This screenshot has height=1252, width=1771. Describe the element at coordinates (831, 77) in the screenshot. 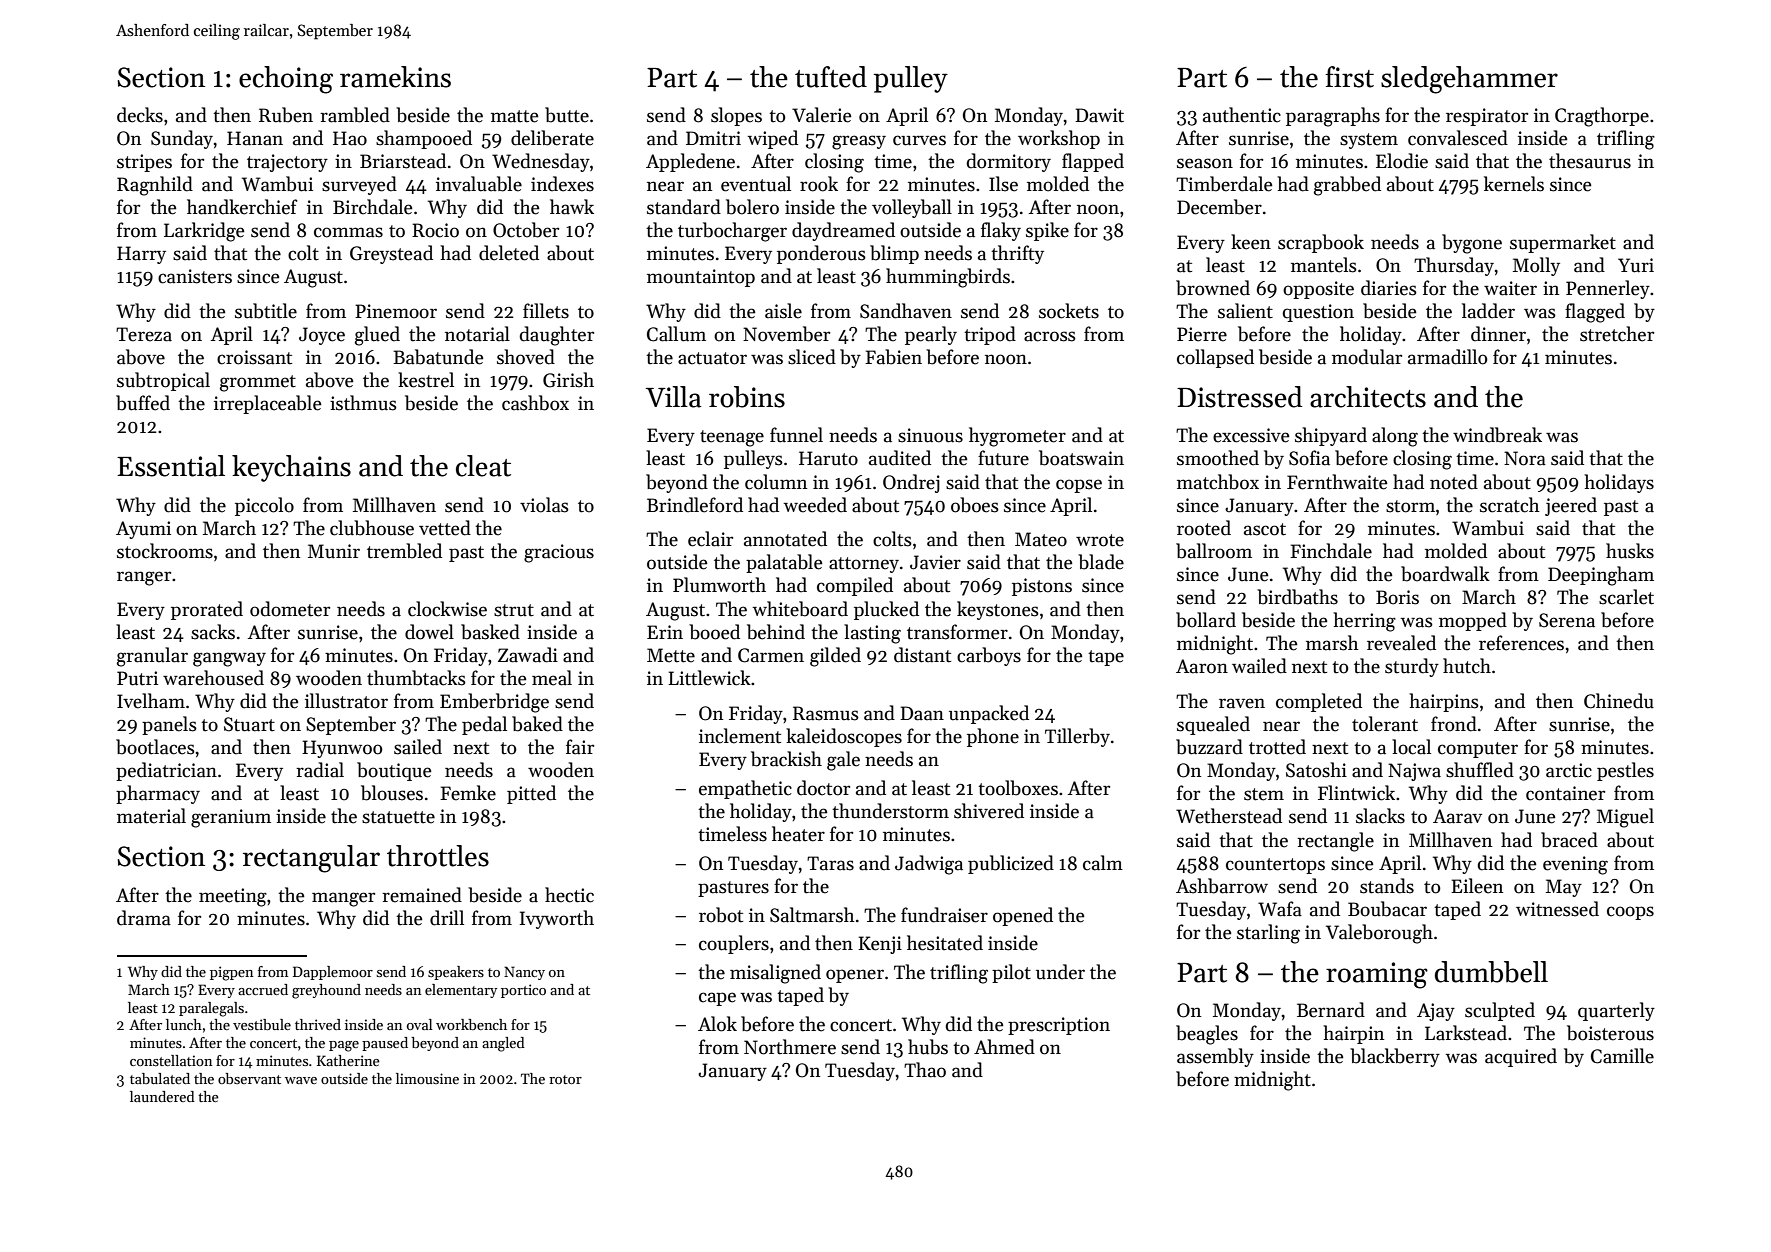

I see `tufted` at that location.
